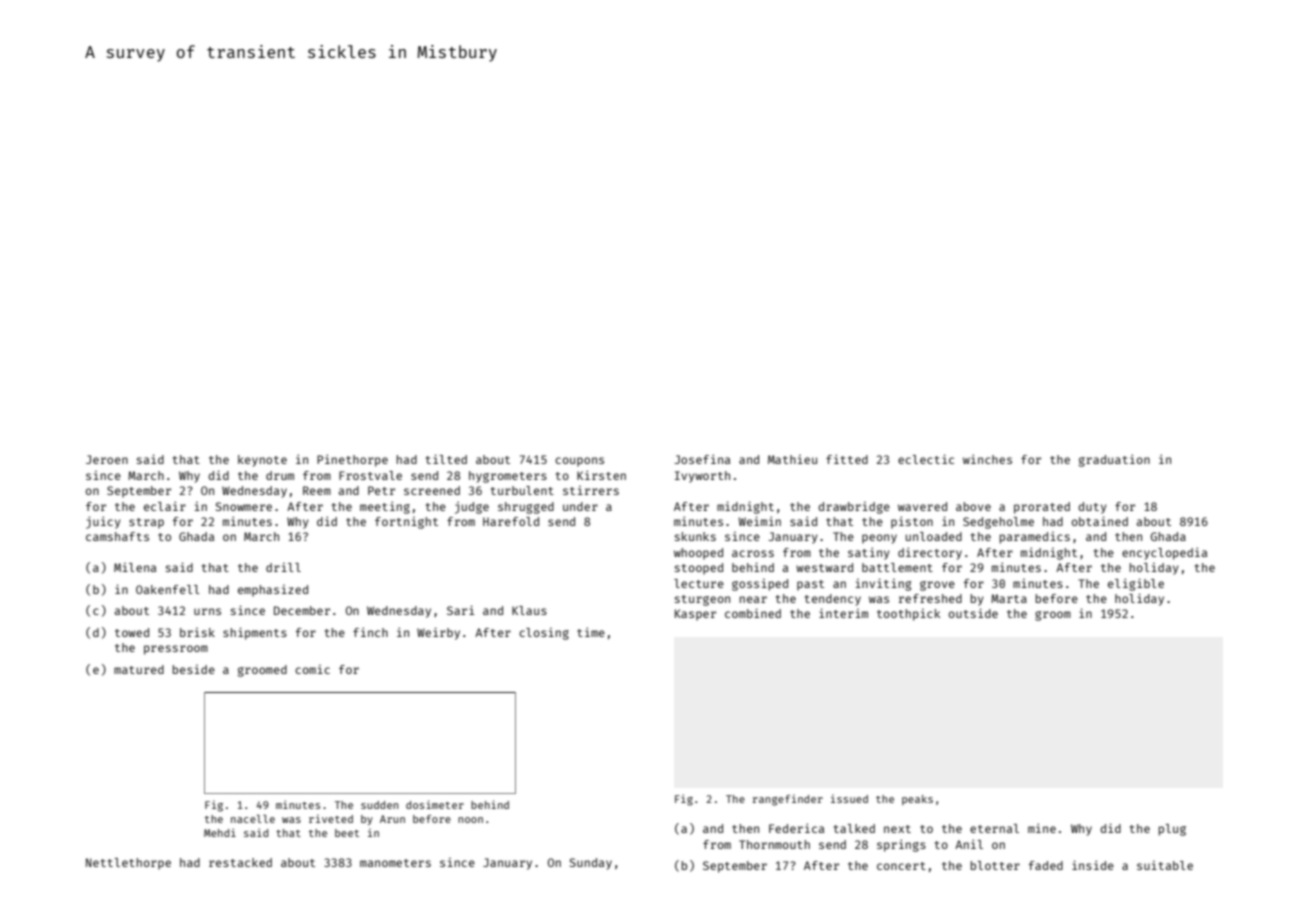  What do you see at coordinates (508, 477) in the page?
I see `hygrometers` at bounding box center [508, 477].
